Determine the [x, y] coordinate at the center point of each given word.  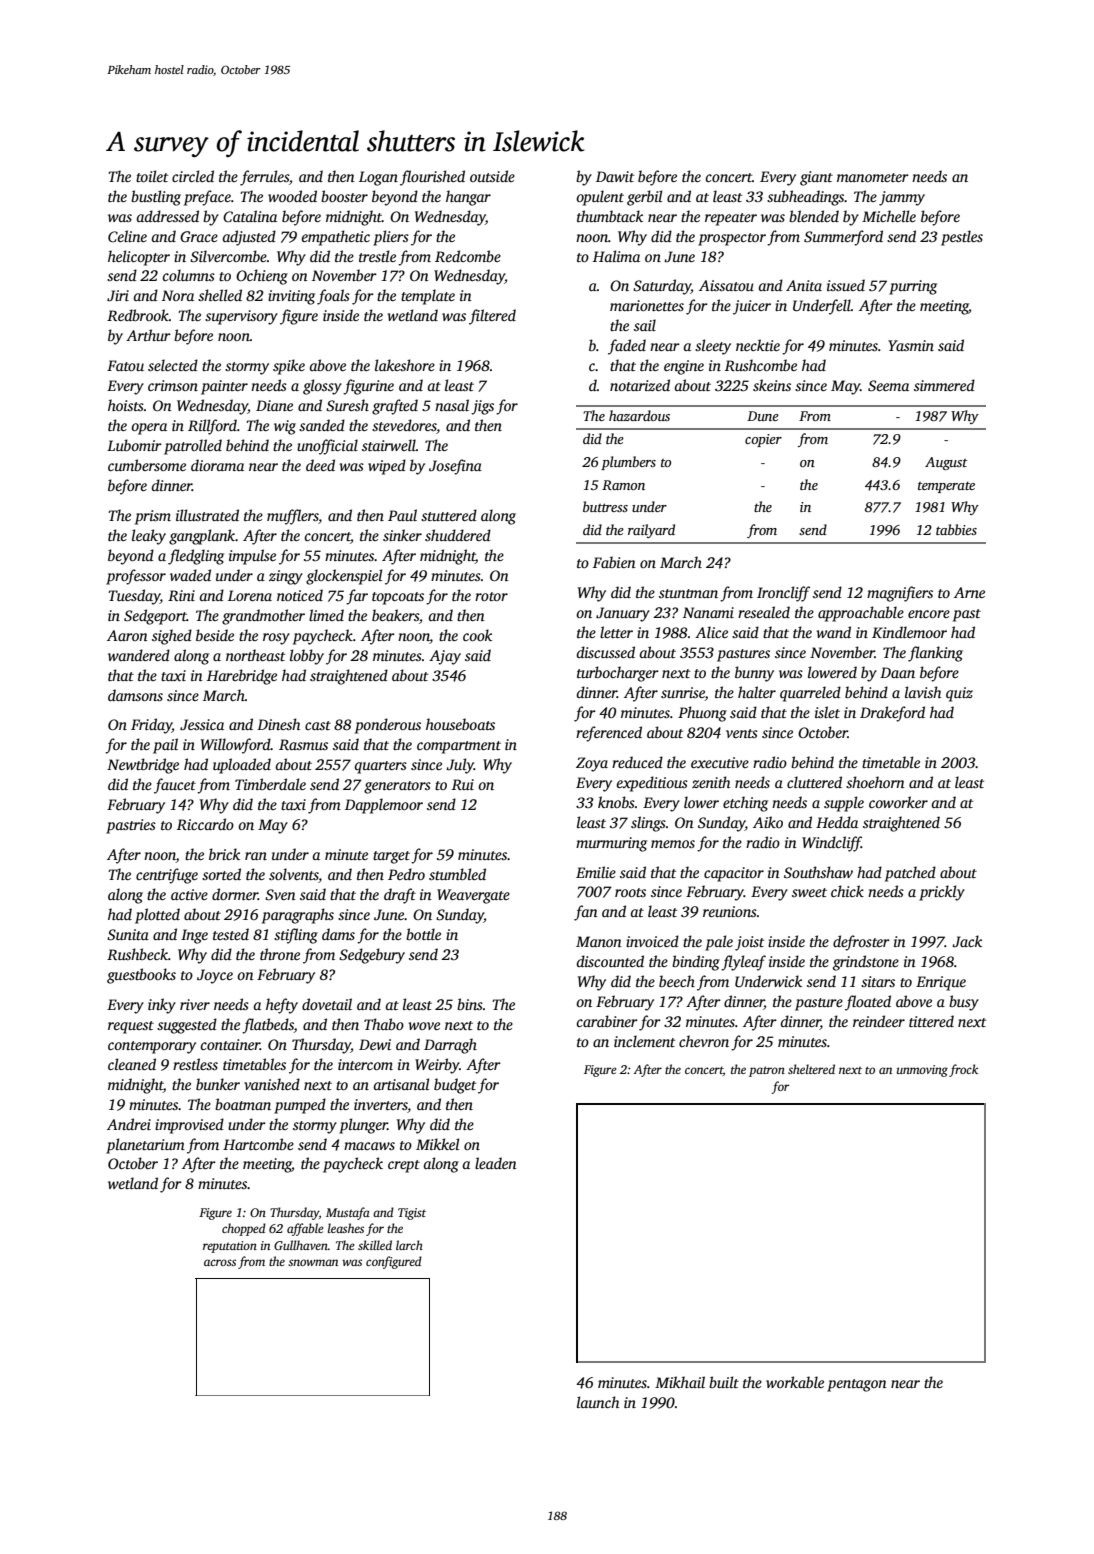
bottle [423, 934]
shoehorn [875, 782]
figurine [368, 387]
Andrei [129, 1124]
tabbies [956, 529]
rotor [491, 596]
